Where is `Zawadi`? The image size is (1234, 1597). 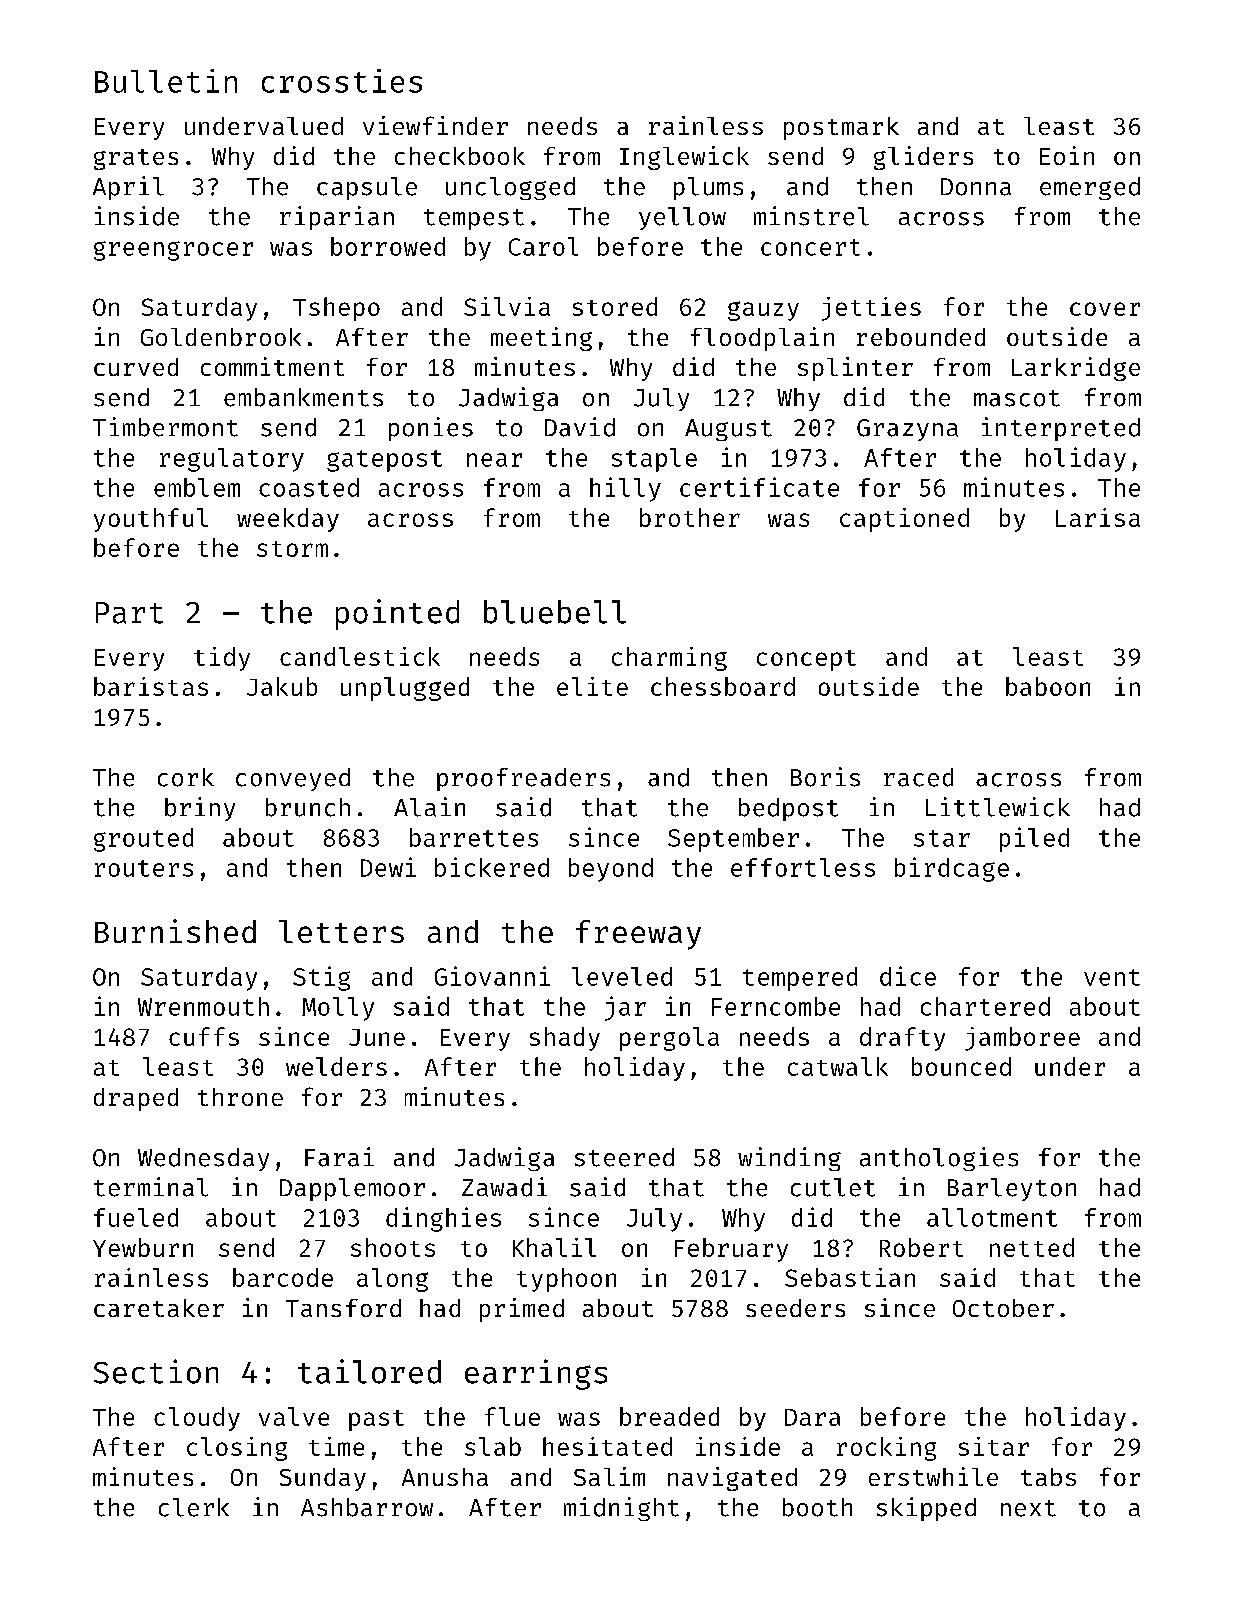
Zawadi is located at coordinates (504, 1187).
